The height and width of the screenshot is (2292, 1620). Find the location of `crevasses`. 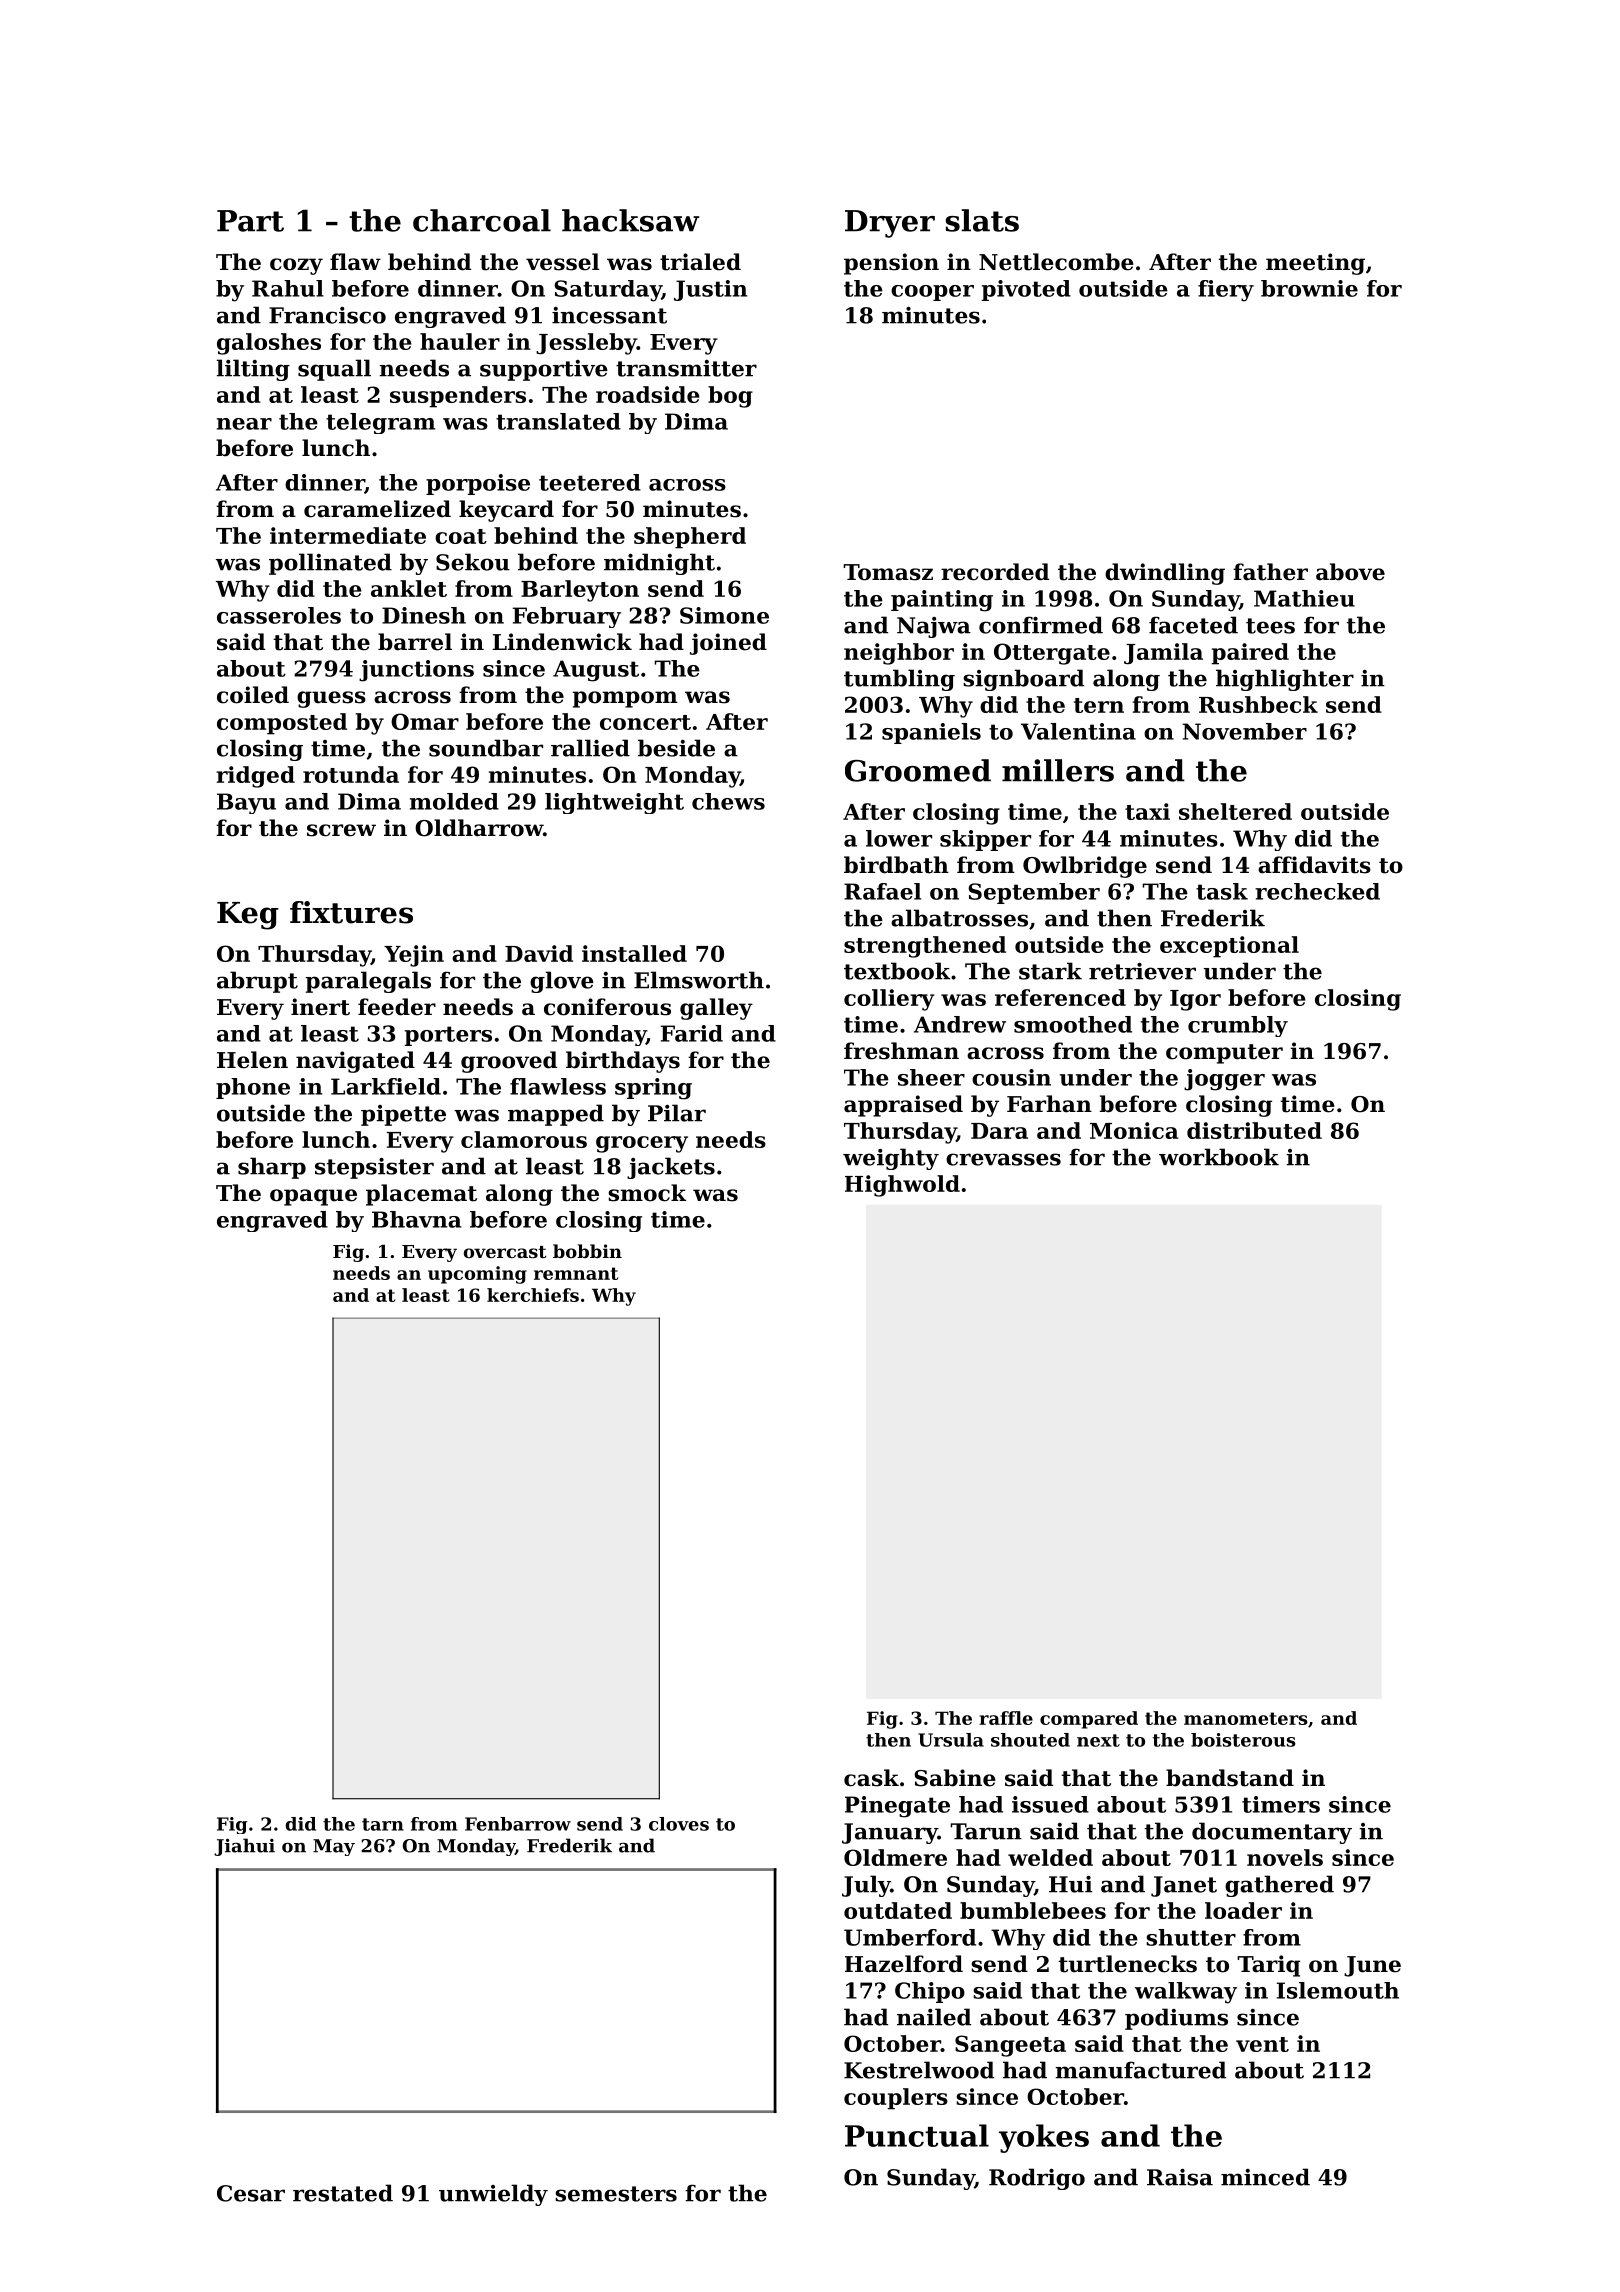

crevasses is located at coordinates (1003, 1159).
